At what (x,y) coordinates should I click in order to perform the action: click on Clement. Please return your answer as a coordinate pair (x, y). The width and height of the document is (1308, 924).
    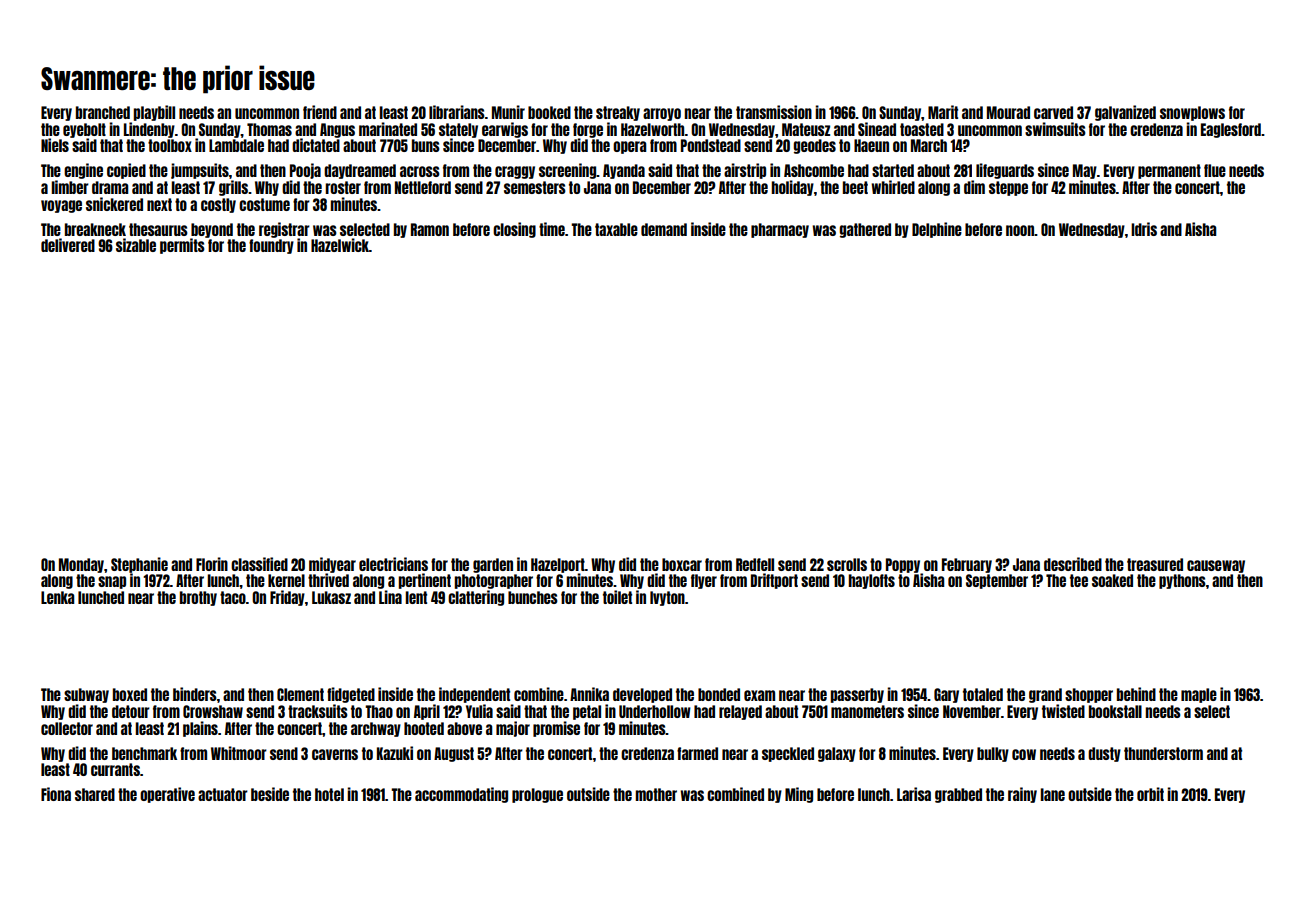
    Looking at the image, I should click on (300, 694).
